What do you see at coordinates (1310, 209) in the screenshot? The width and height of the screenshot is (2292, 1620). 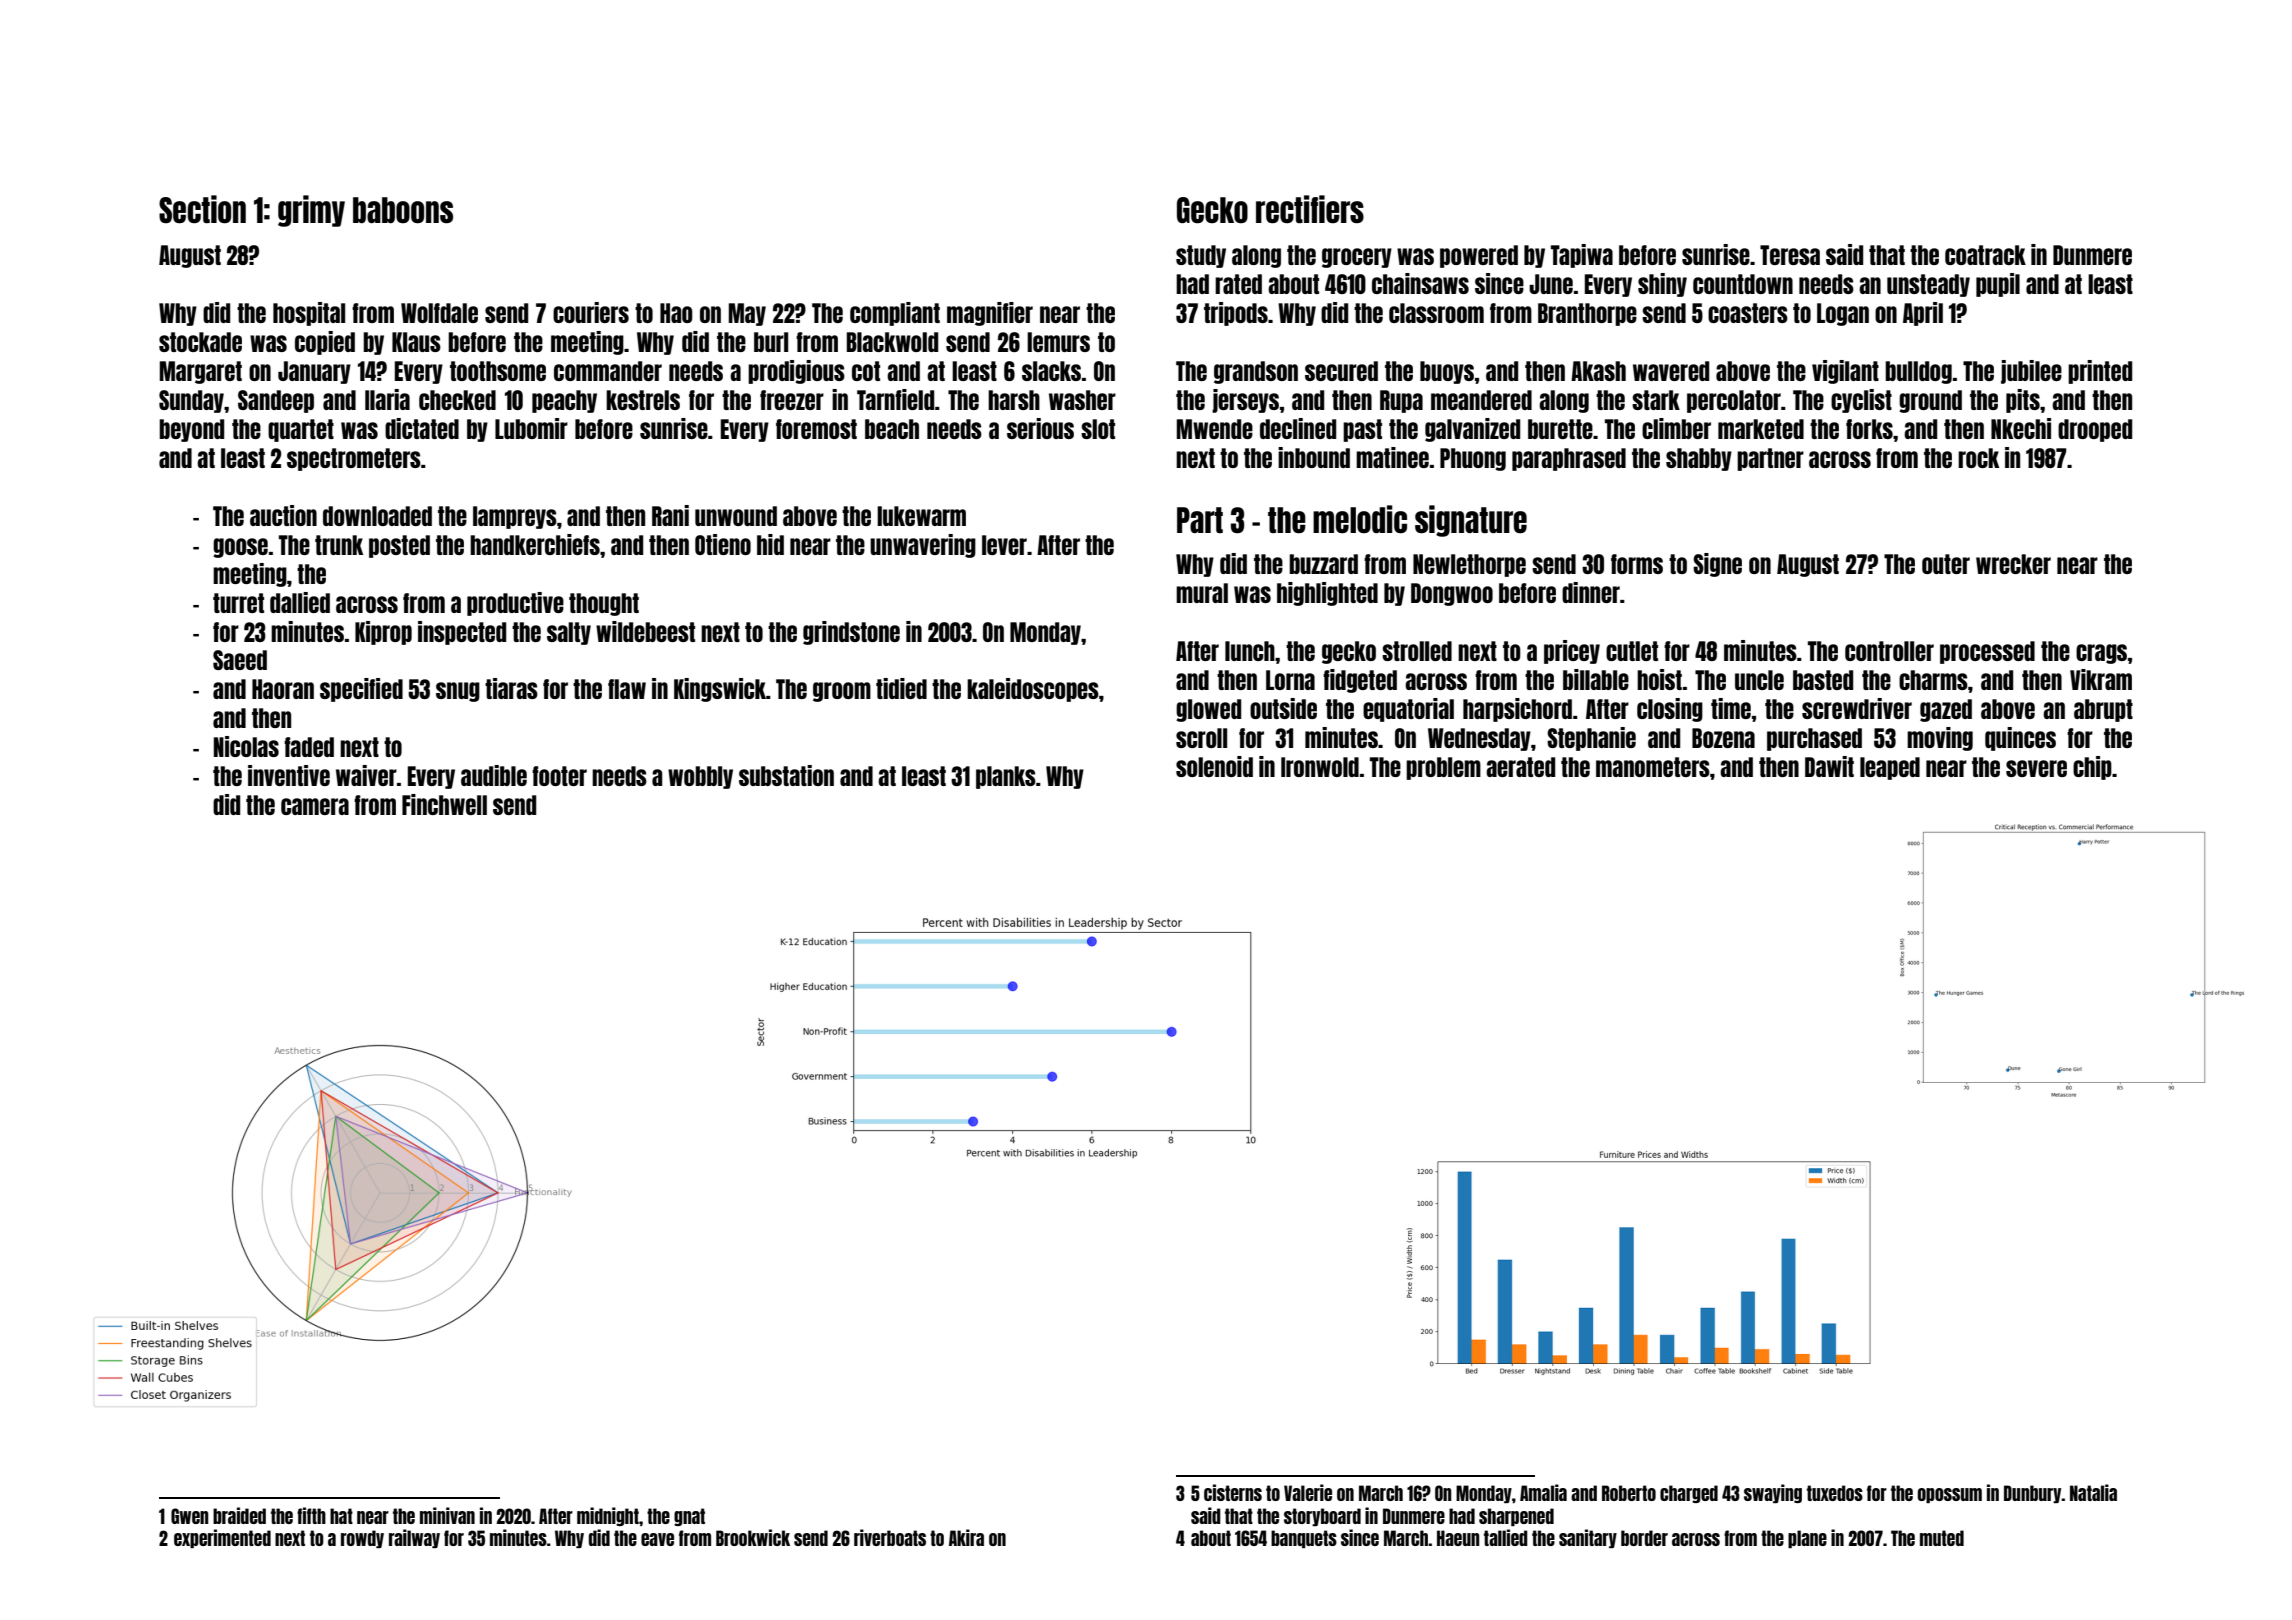 I see `rectifiers` at bounding box center [1310, 209].
